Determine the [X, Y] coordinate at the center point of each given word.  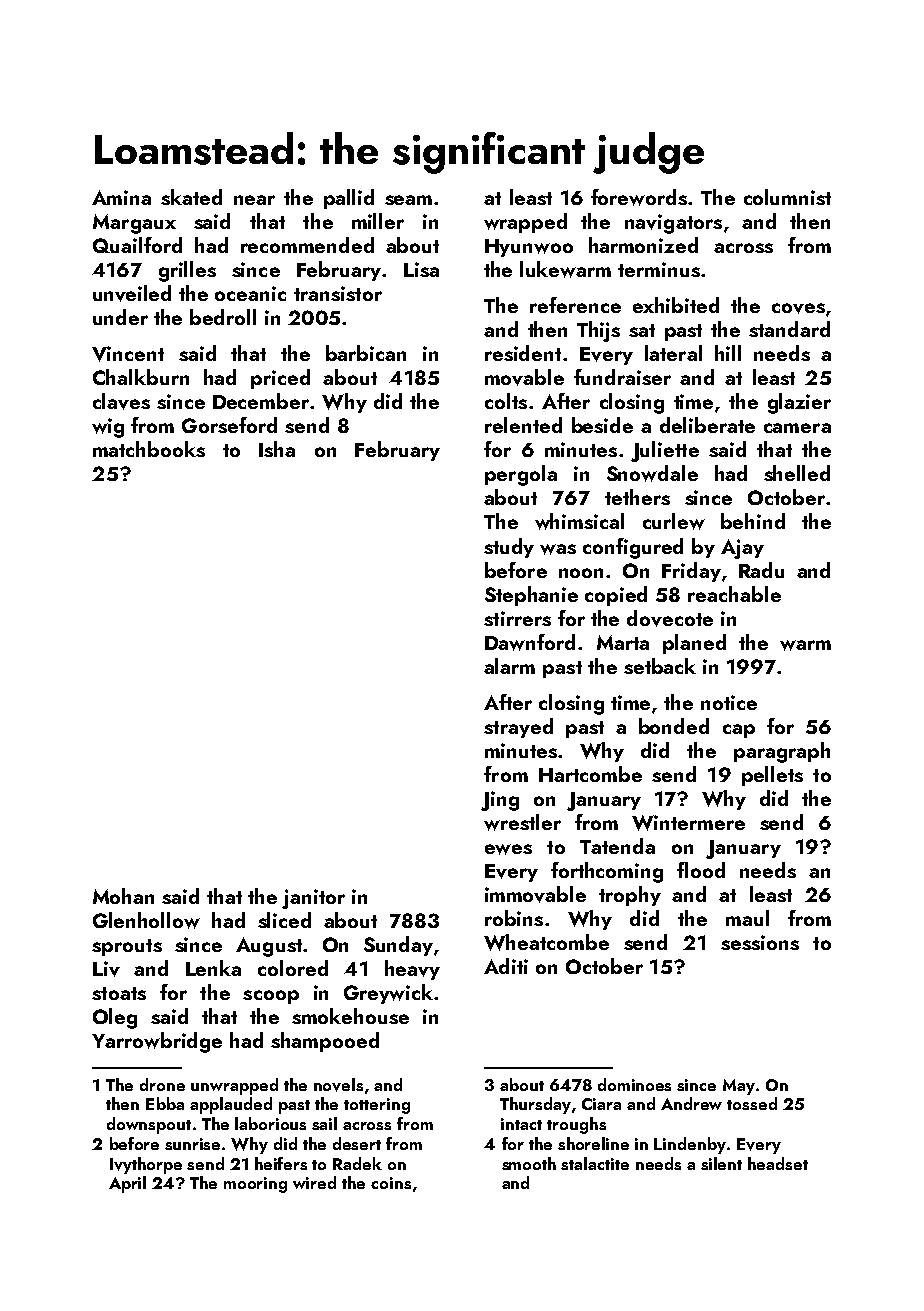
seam [408, 200]
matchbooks [149, 449]
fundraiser [622, 377]
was [558, 549]
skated [191, 197]
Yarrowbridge [157, 1042]
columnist [787, 197]
